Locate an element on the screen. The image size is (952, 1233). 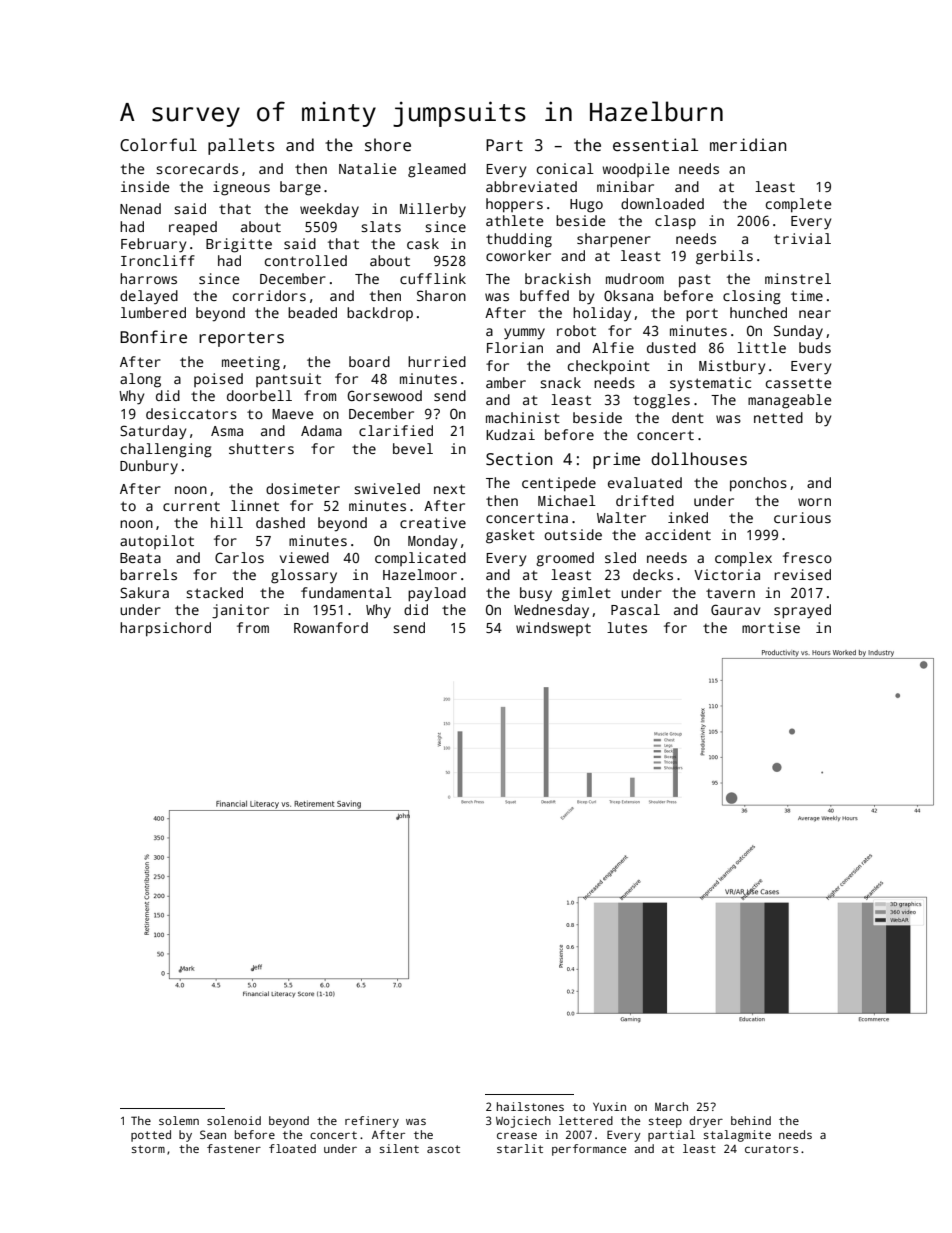
meridian is located at coordinates (748, 145).
